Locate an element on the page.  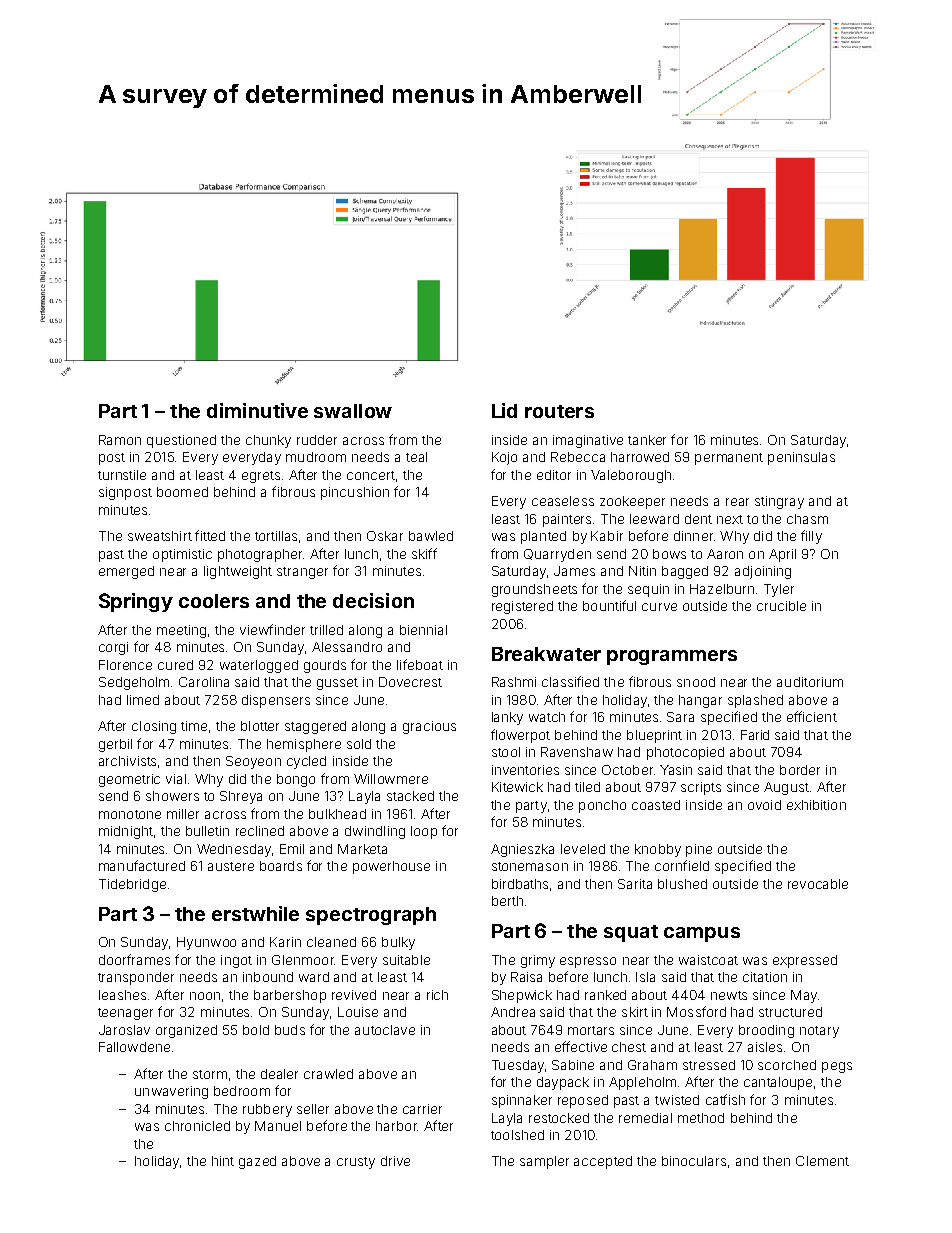
ingot is located at coordinates (236, 961).
